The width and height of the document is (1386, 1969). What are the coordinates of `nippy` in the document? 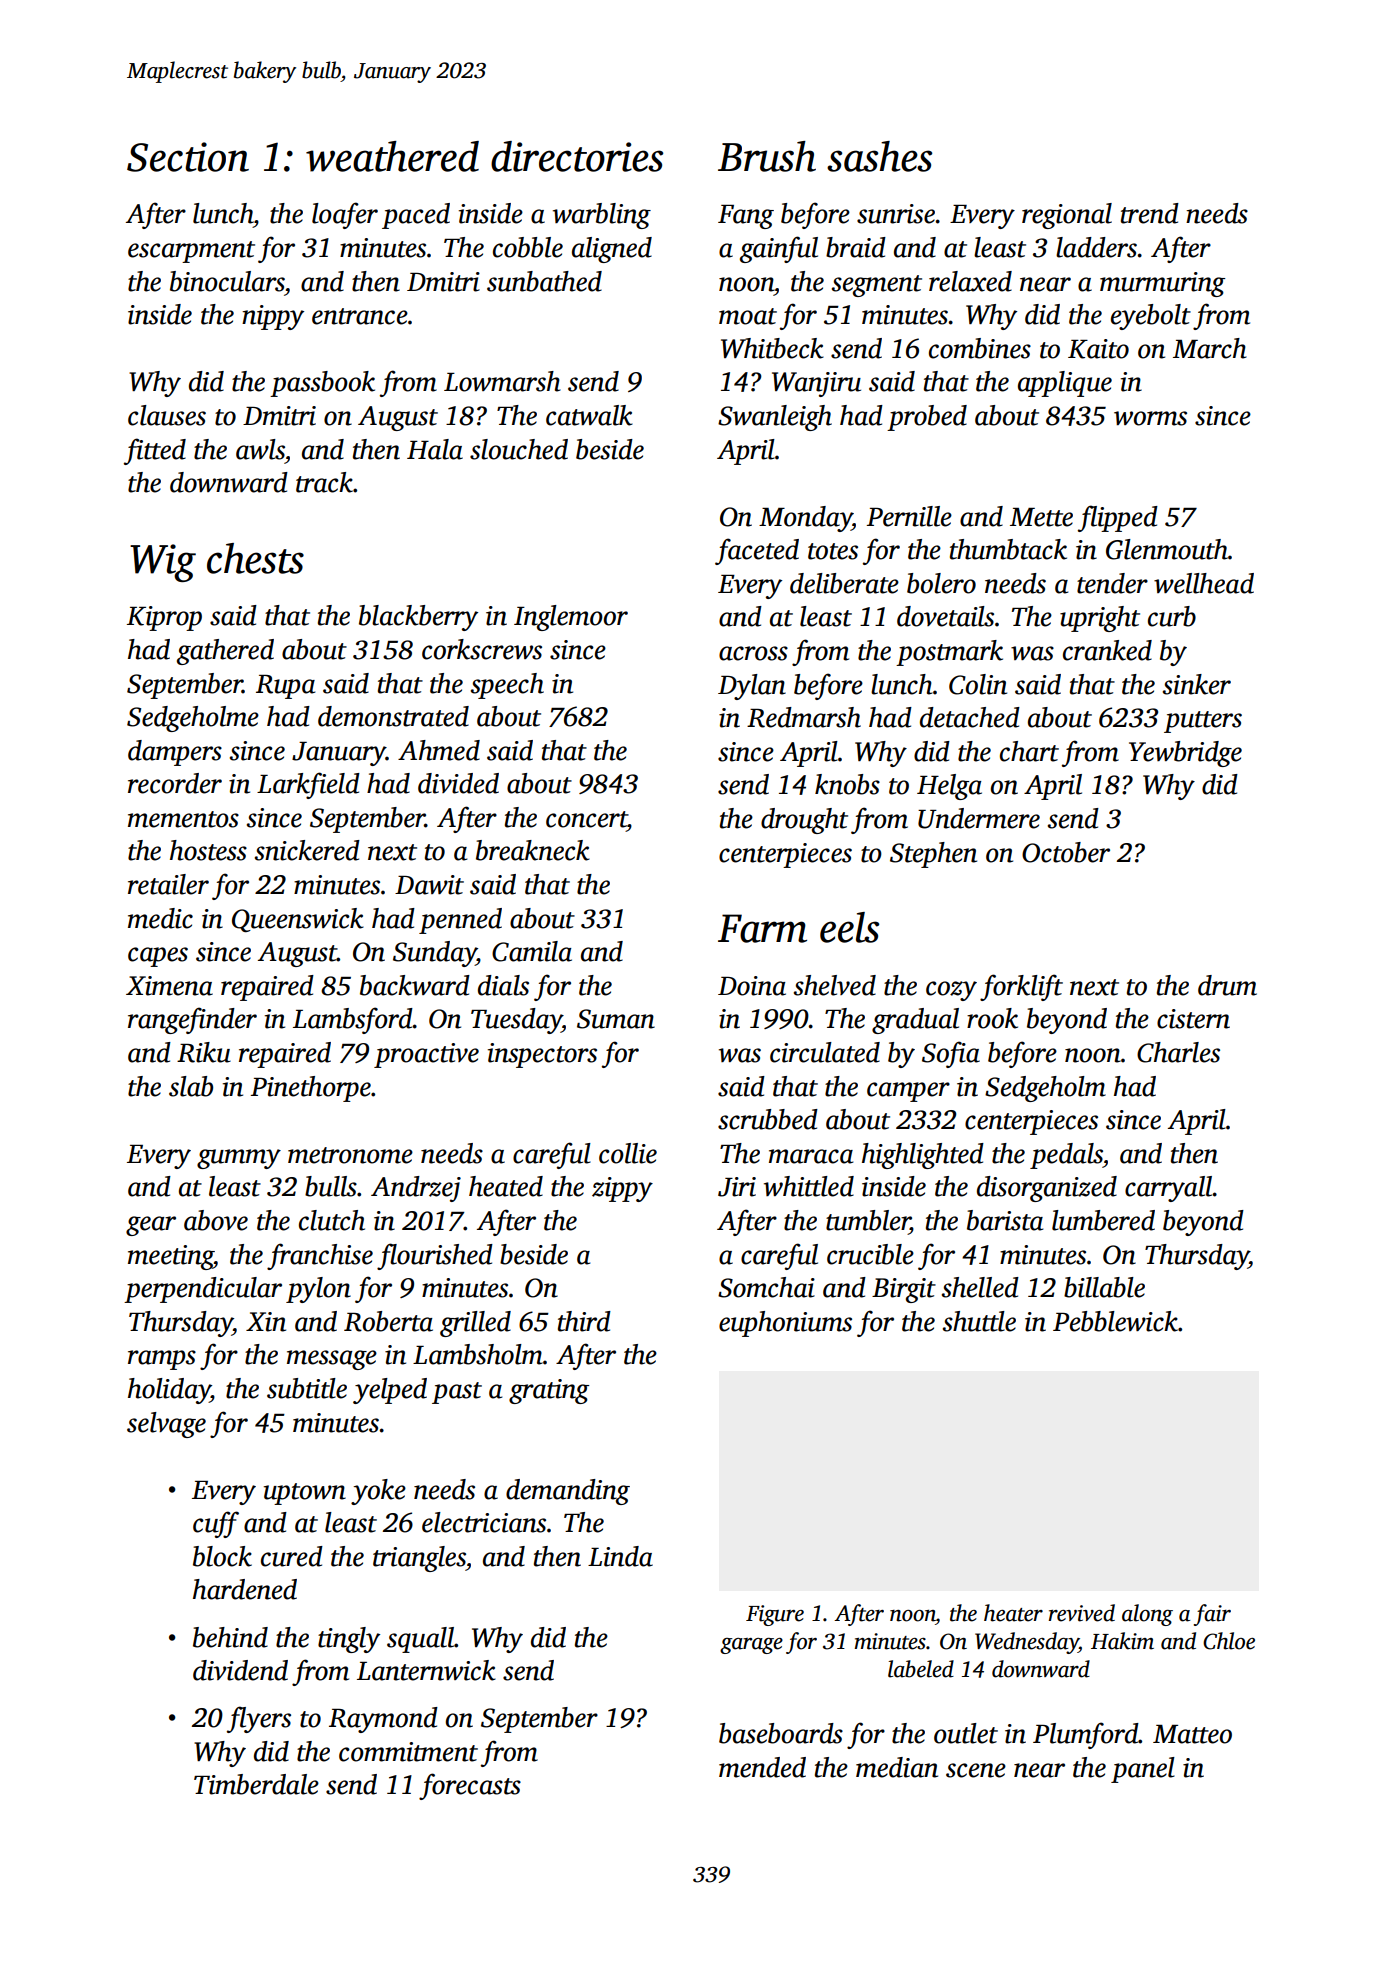 It's located at (273, 317).
